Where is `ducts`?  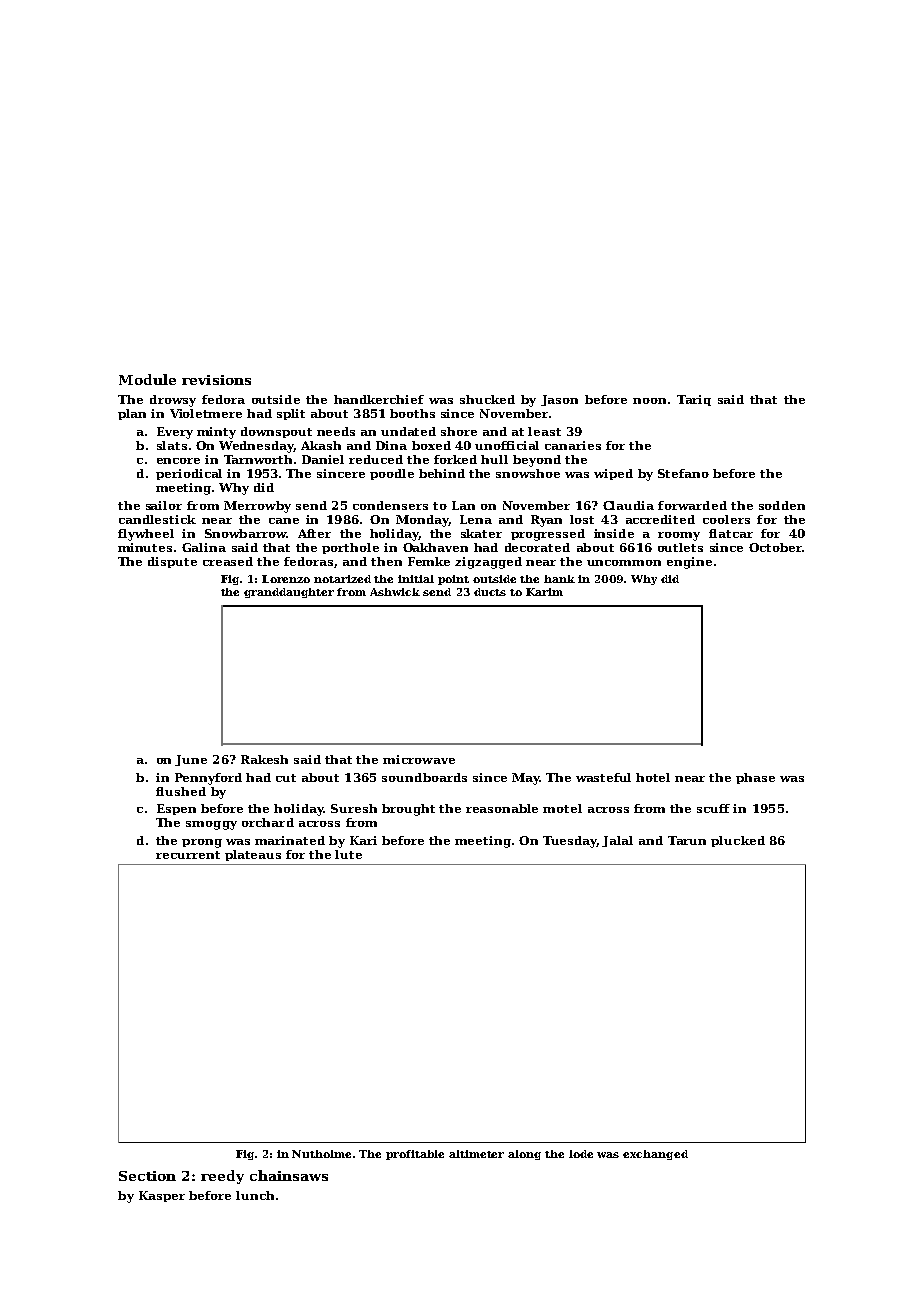
ducts is located at coordinates (490, 592).
